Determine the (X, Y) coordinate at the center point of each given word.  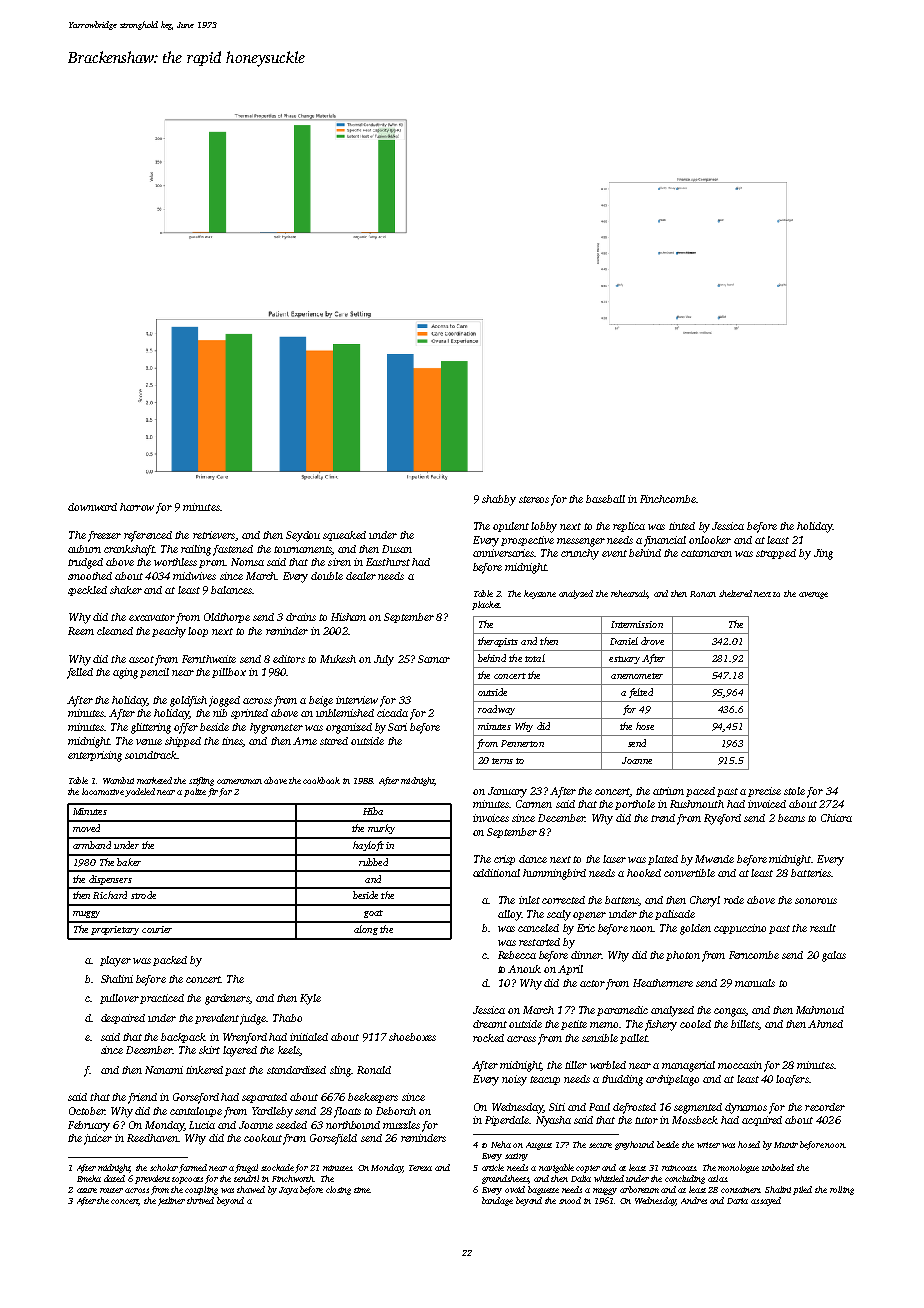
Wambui (118, 780)
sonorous (816, 901)
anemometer (637, 676)
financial (665, 541)
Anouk (524, 969)
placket (486, 605)
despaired (123, 1019)
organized (349, 728)
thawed (251, 1189)
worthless (175, 562)
